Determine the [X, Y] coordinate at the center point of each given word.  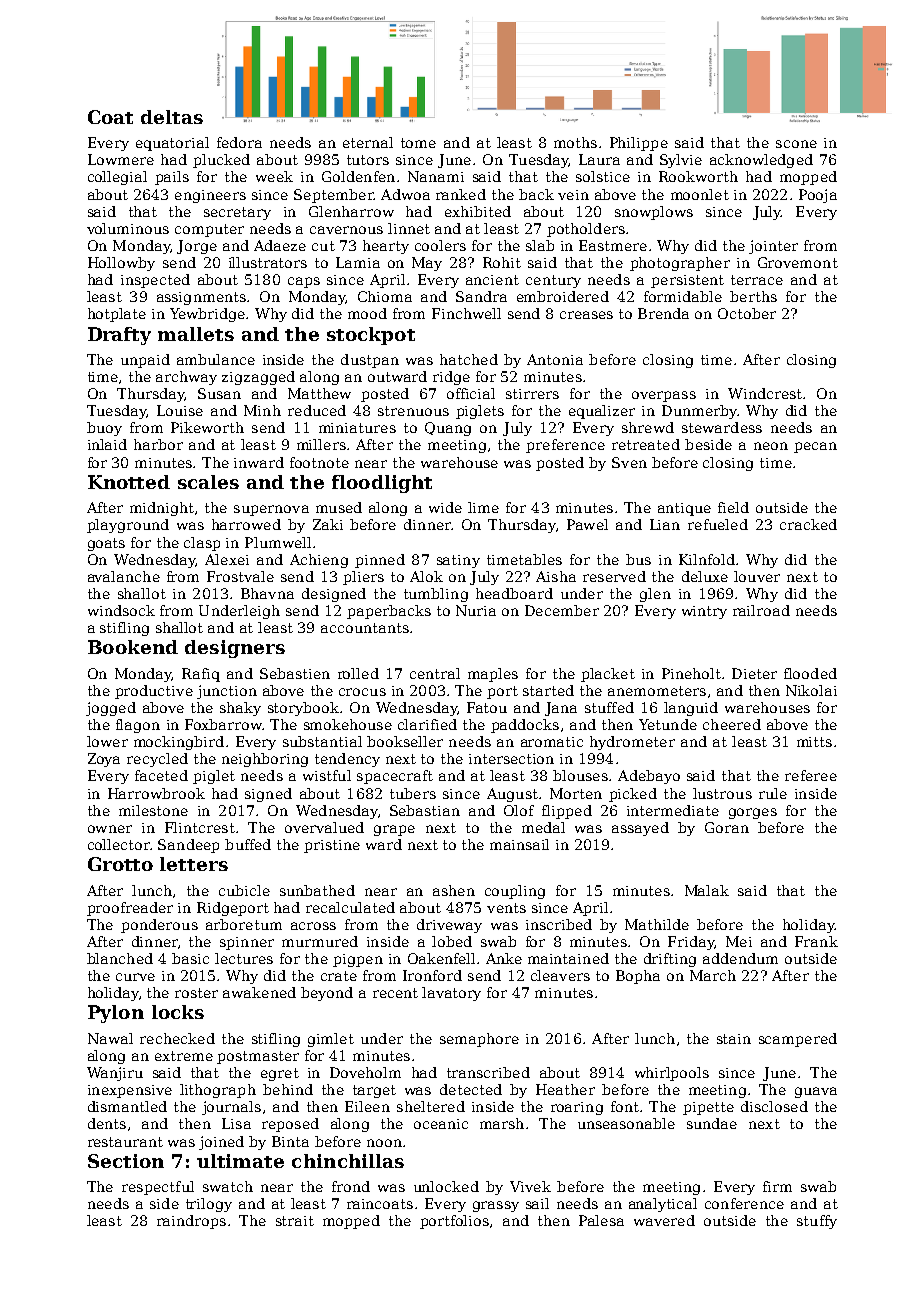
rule [773, 793]
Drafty [119, 336]
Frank [816, 941]
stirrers [532, 394]
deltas [172, 117]
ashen [454, 890]
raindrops [191, 1222]
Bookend [133, 647]
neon [771, 446]
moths [575, 142]
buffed [248, 844]
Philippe [639, 144]
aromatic [552, 742]
